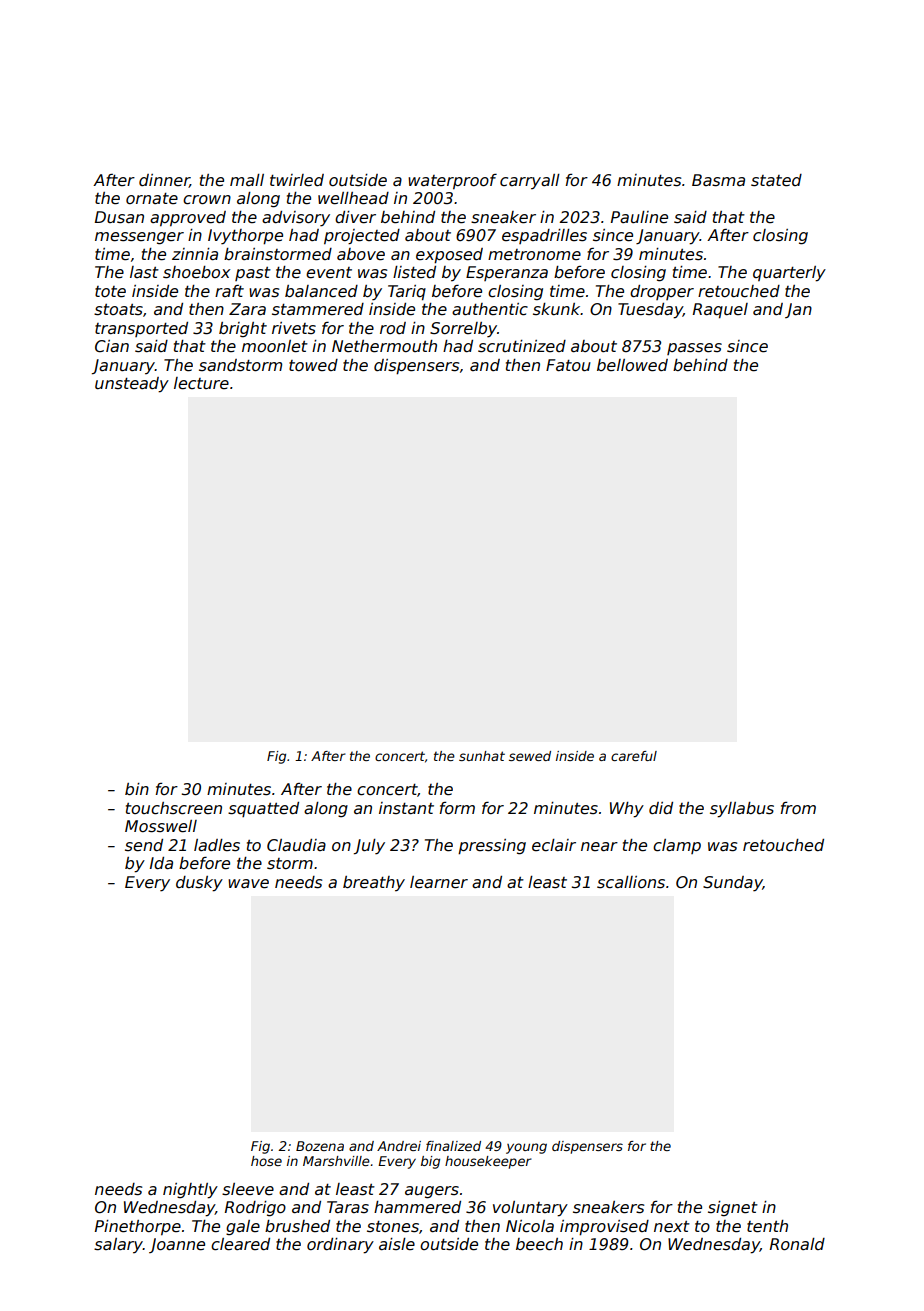  What do you see at coordinates (321, 291) in the image?
I see `balanced` at bounding box center [321, 291].
